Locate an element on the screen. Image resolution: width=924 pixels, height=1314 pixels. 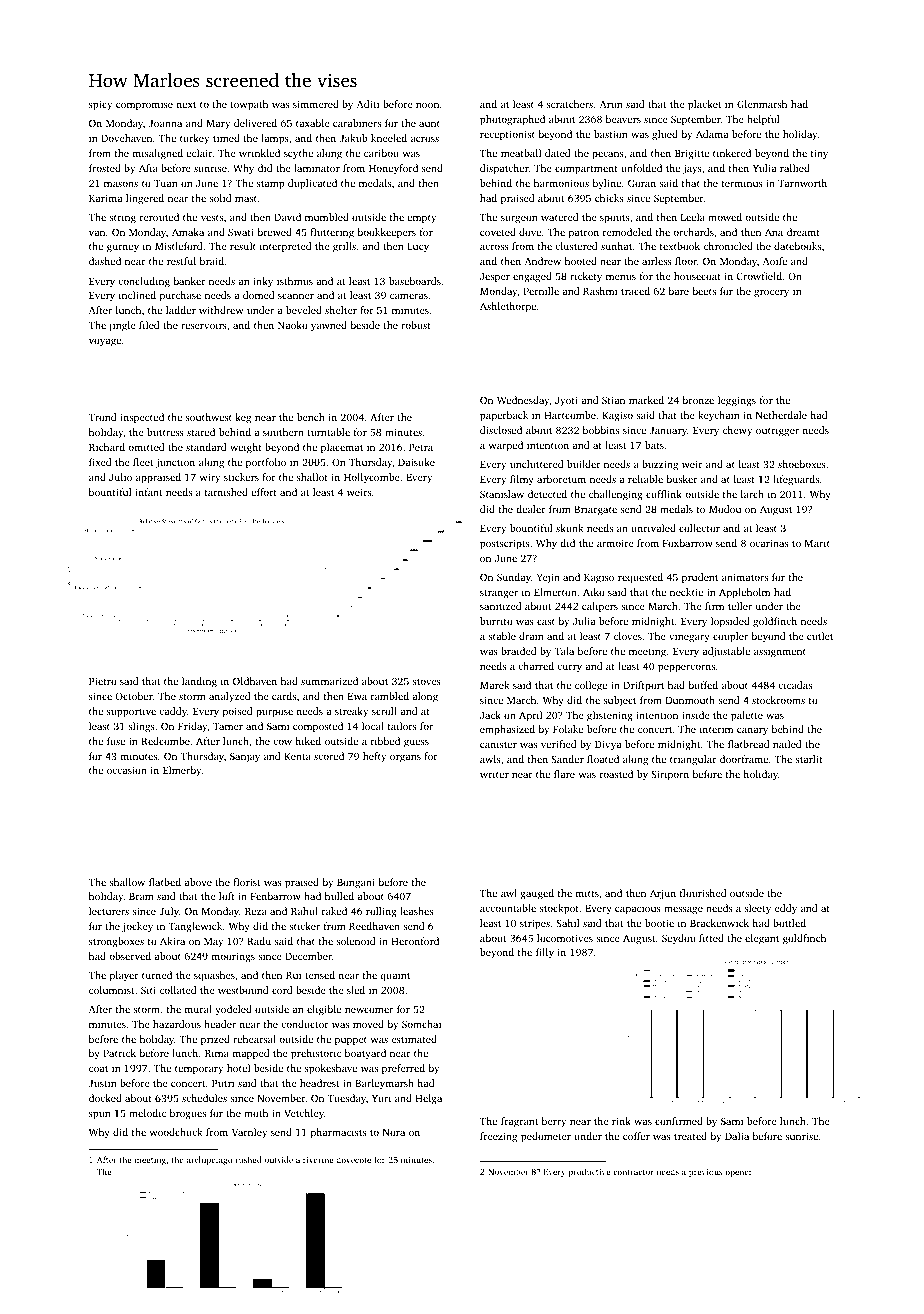
Hollycombe is located at coordinates (372, 478).
